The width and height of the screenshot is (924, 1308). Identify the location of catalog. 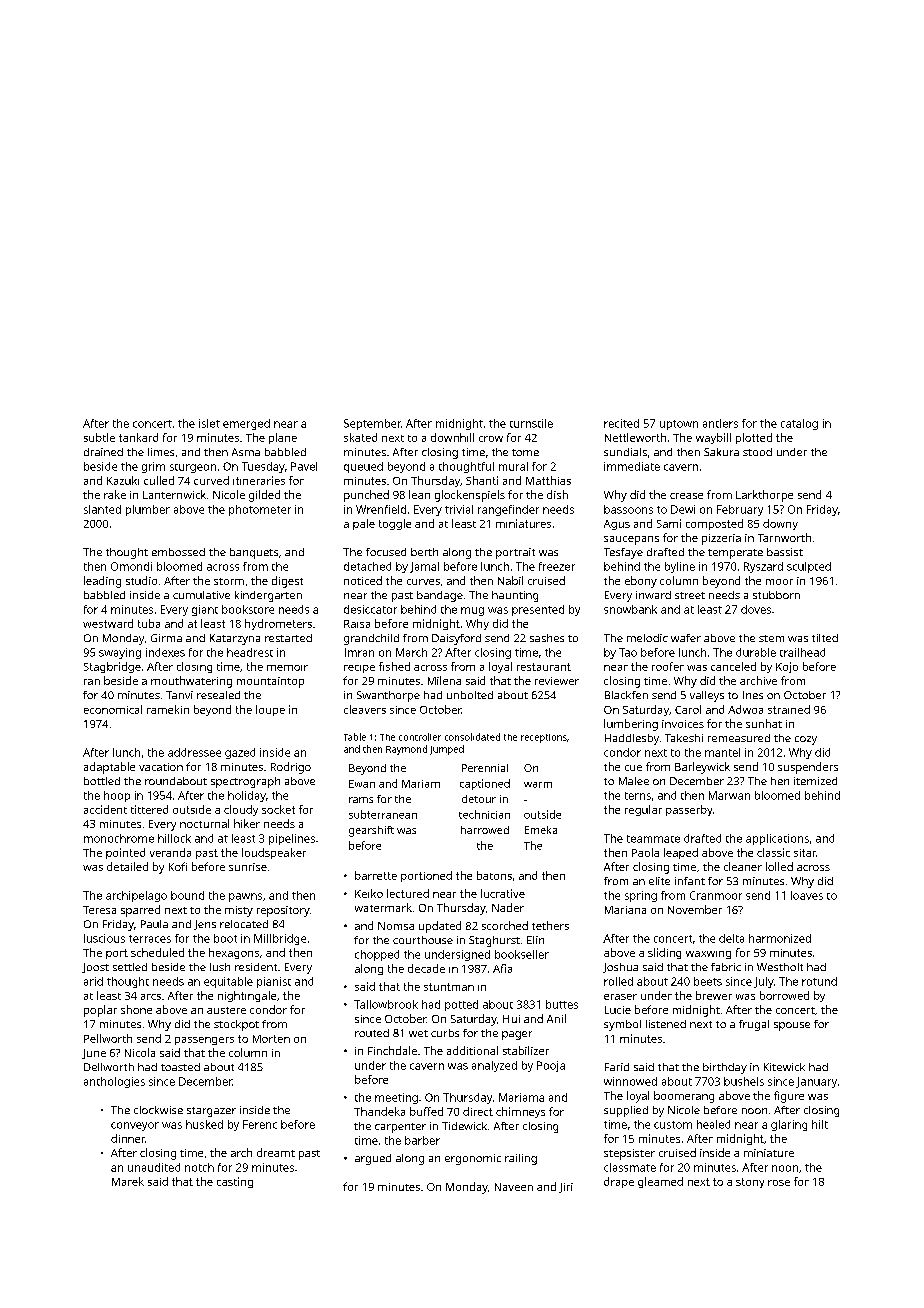
(799, 424).
